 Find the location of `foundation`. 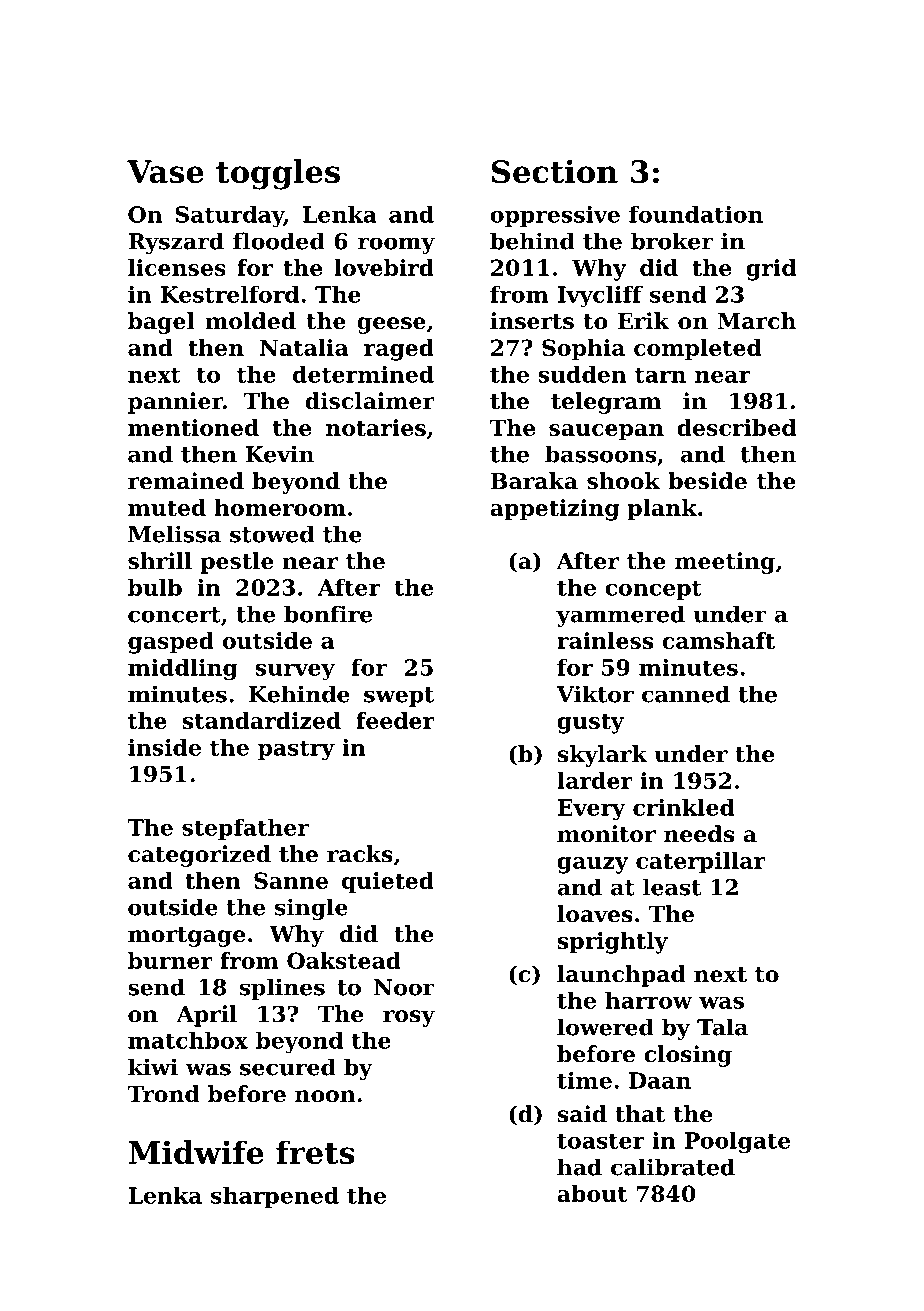

foundation is located at coordinates (696, 214).
